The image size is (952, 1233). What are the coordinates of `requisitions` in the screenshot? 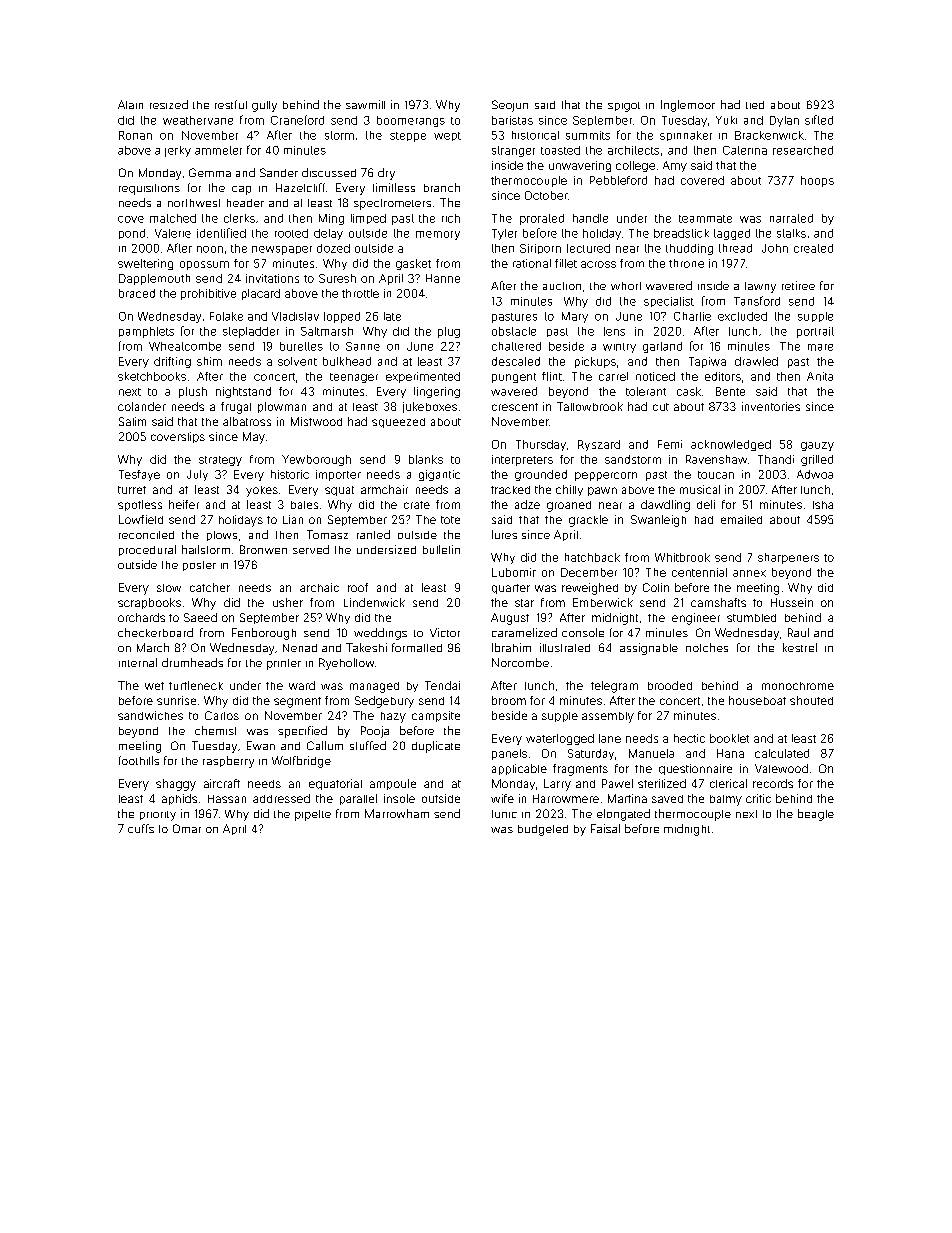 It's located at (149, 189).
